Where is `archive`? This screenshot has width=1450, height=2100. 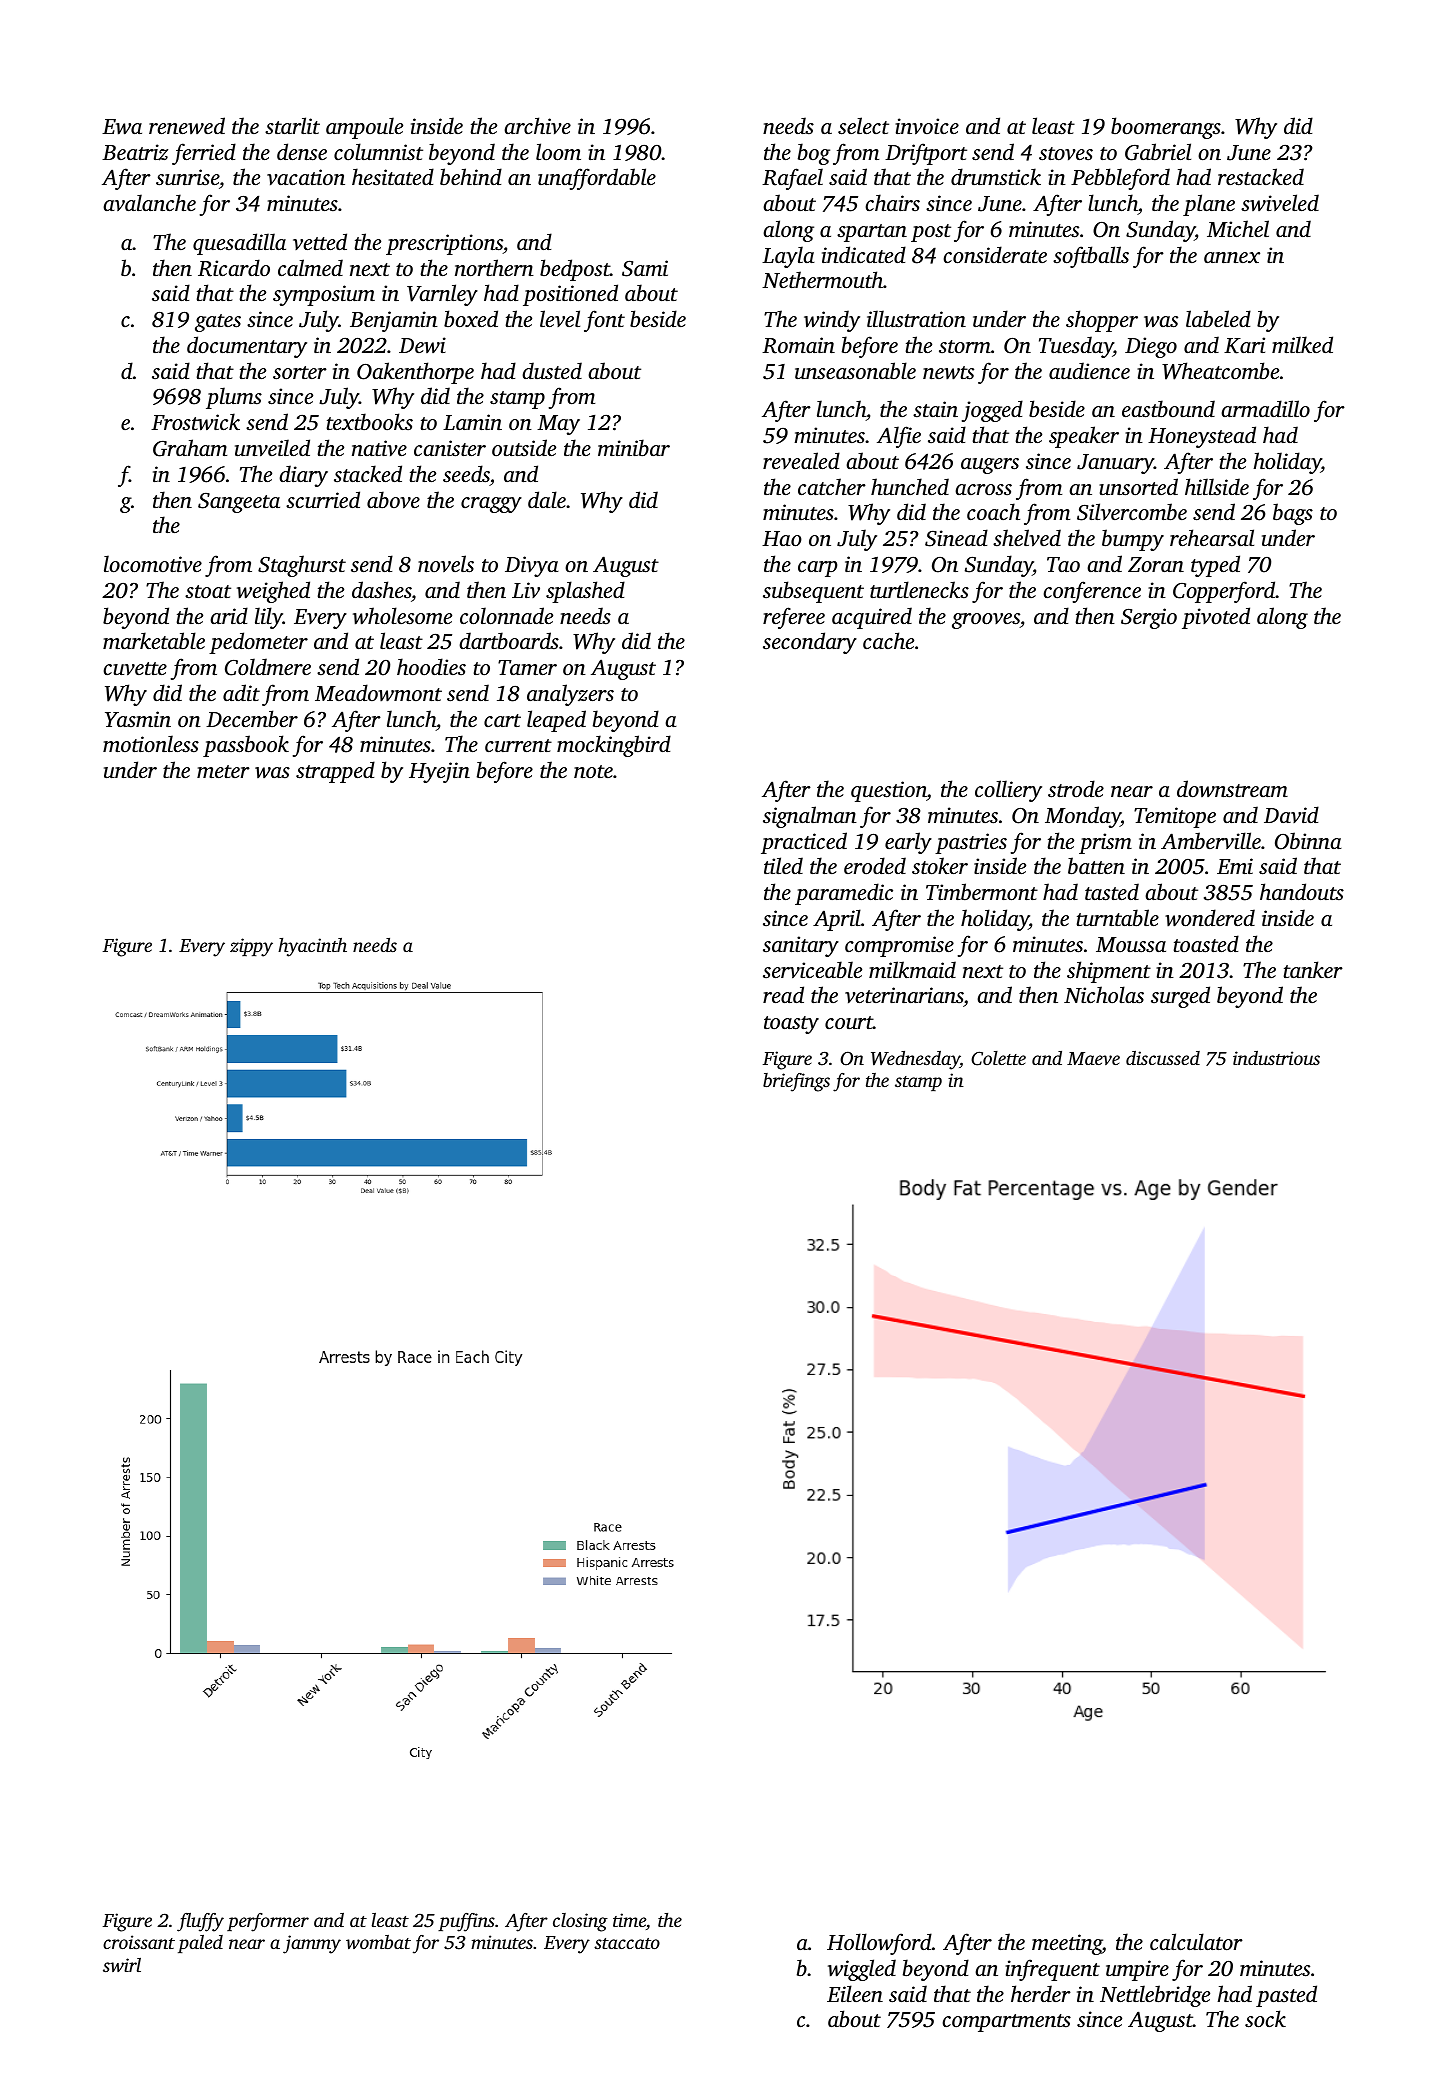
archive is located at coordinates (537, 126).
